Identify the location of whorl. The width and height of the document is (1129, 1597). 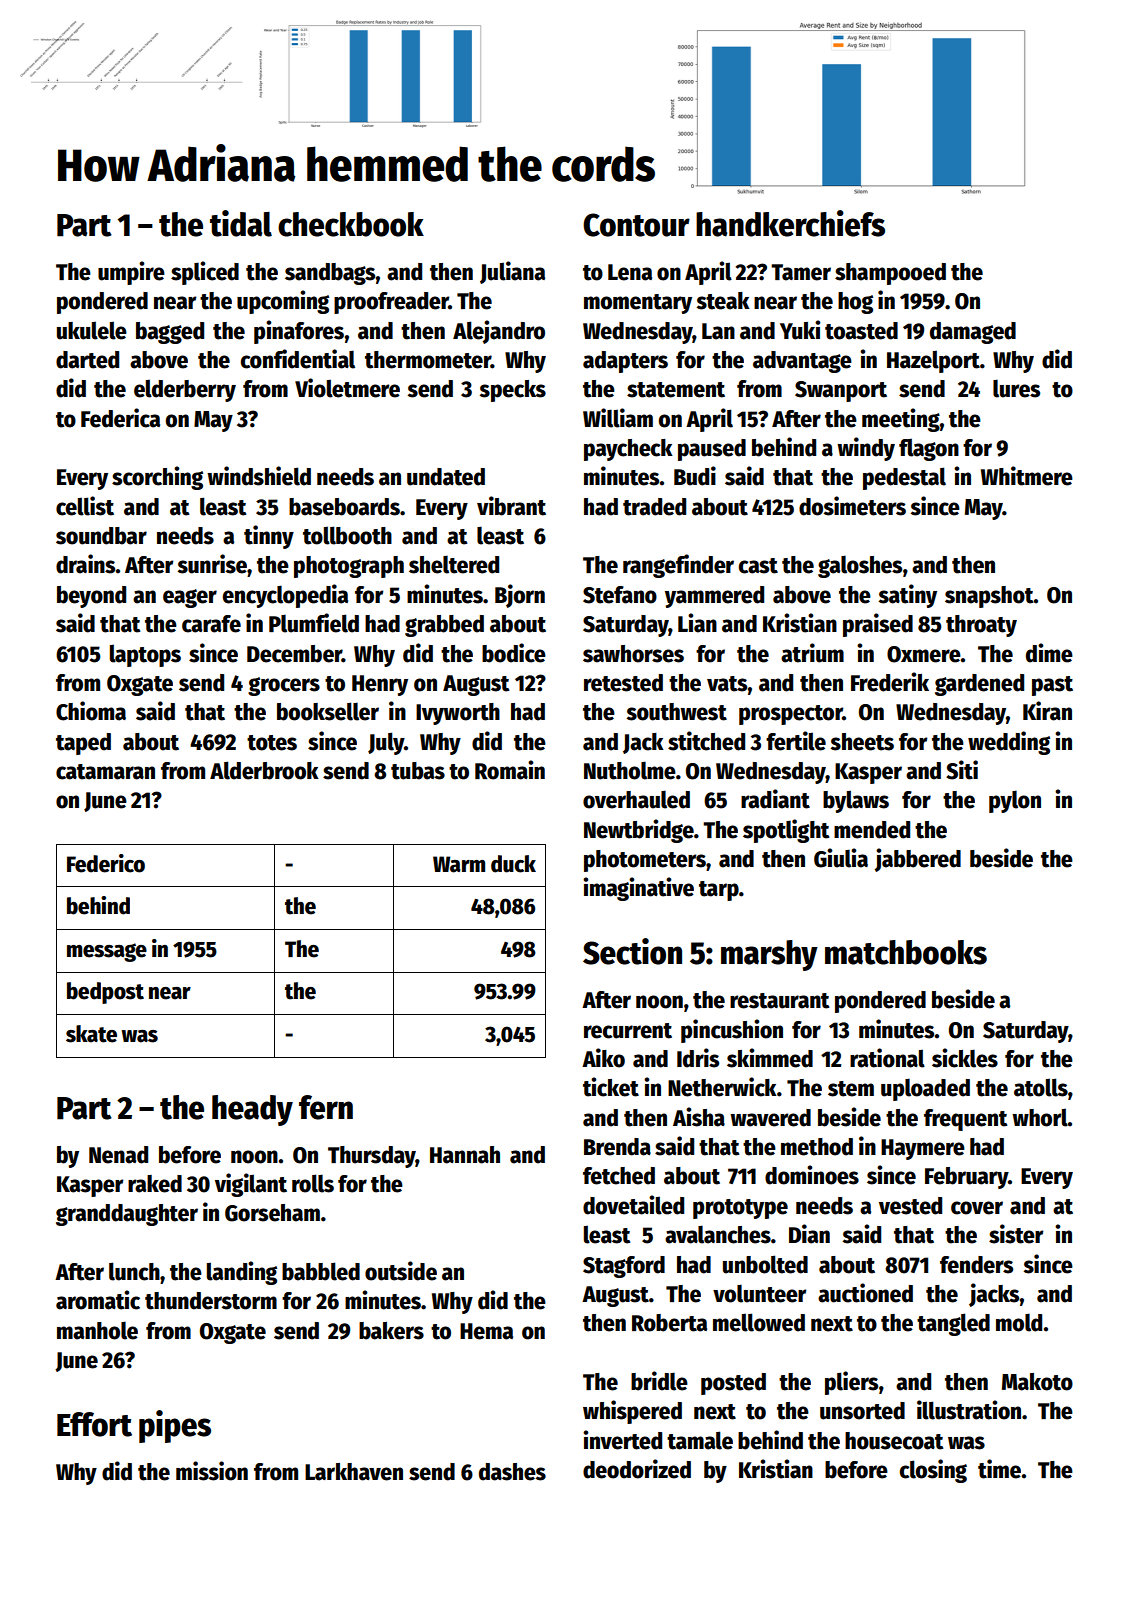
(1040, 1117).
